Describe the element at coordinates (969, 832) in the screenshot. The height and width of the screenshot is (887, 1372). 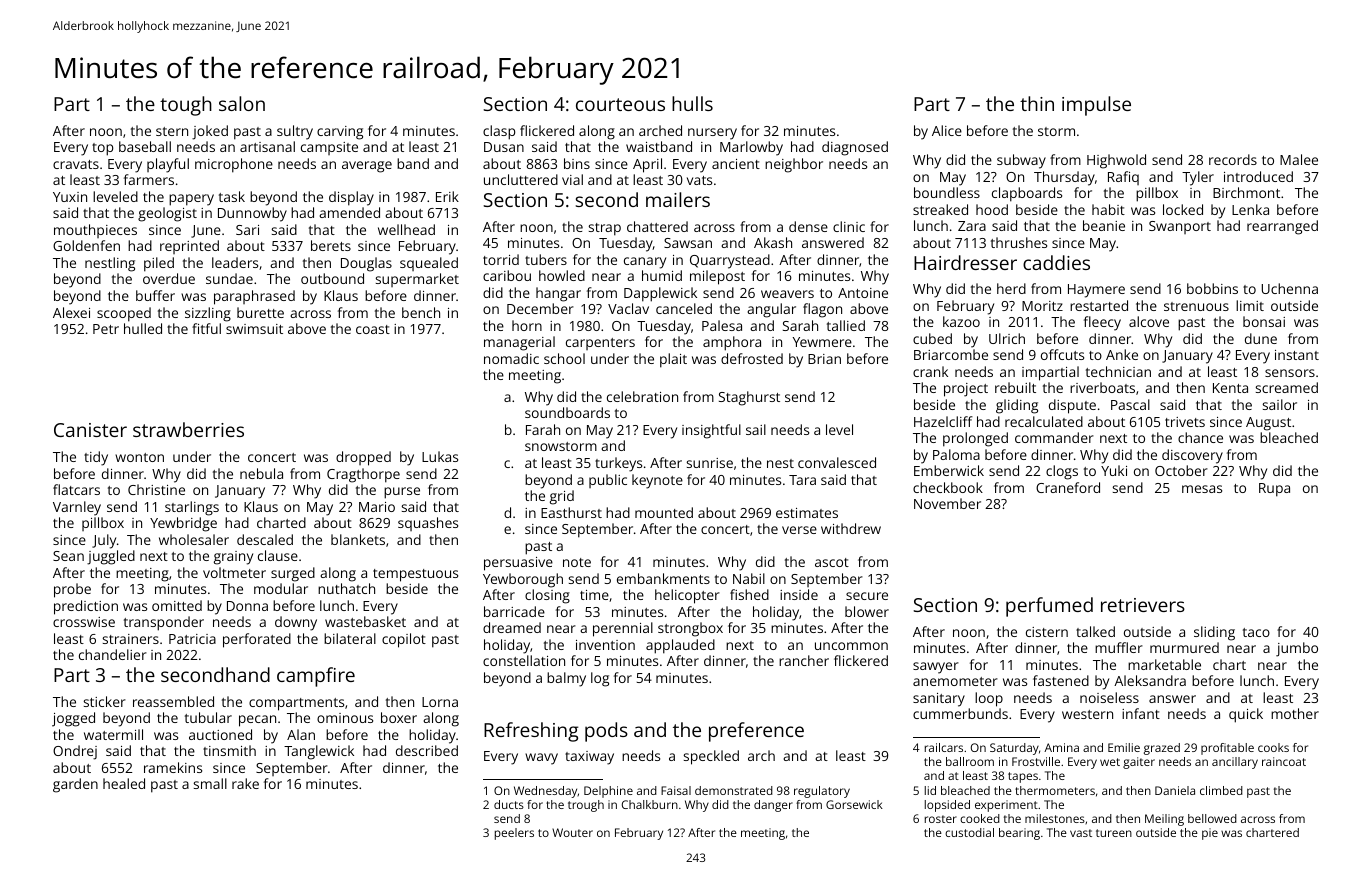
I see `custodial` at that location.
